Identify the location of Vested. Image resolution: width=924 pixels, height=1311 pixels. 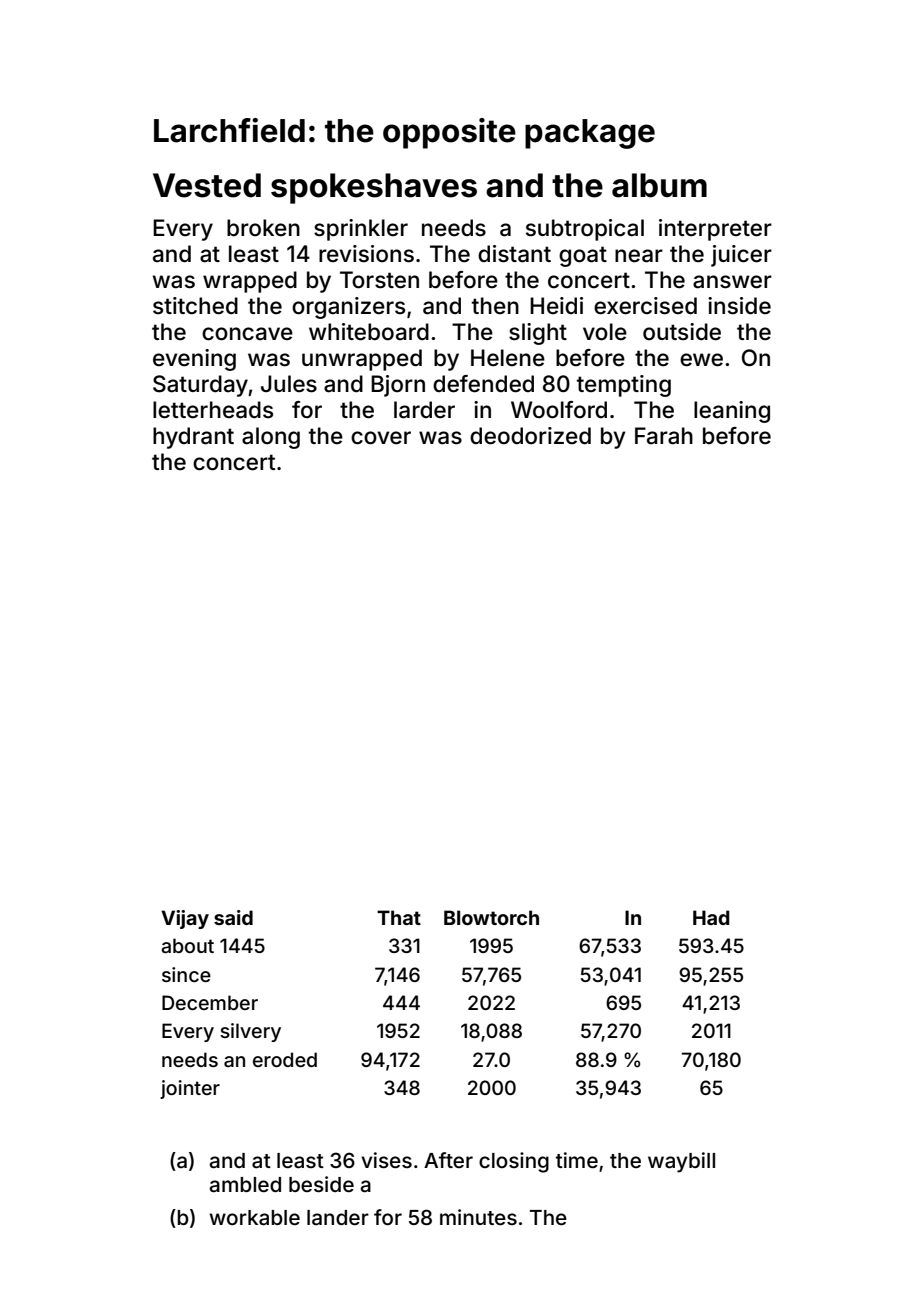
(207, 185).
